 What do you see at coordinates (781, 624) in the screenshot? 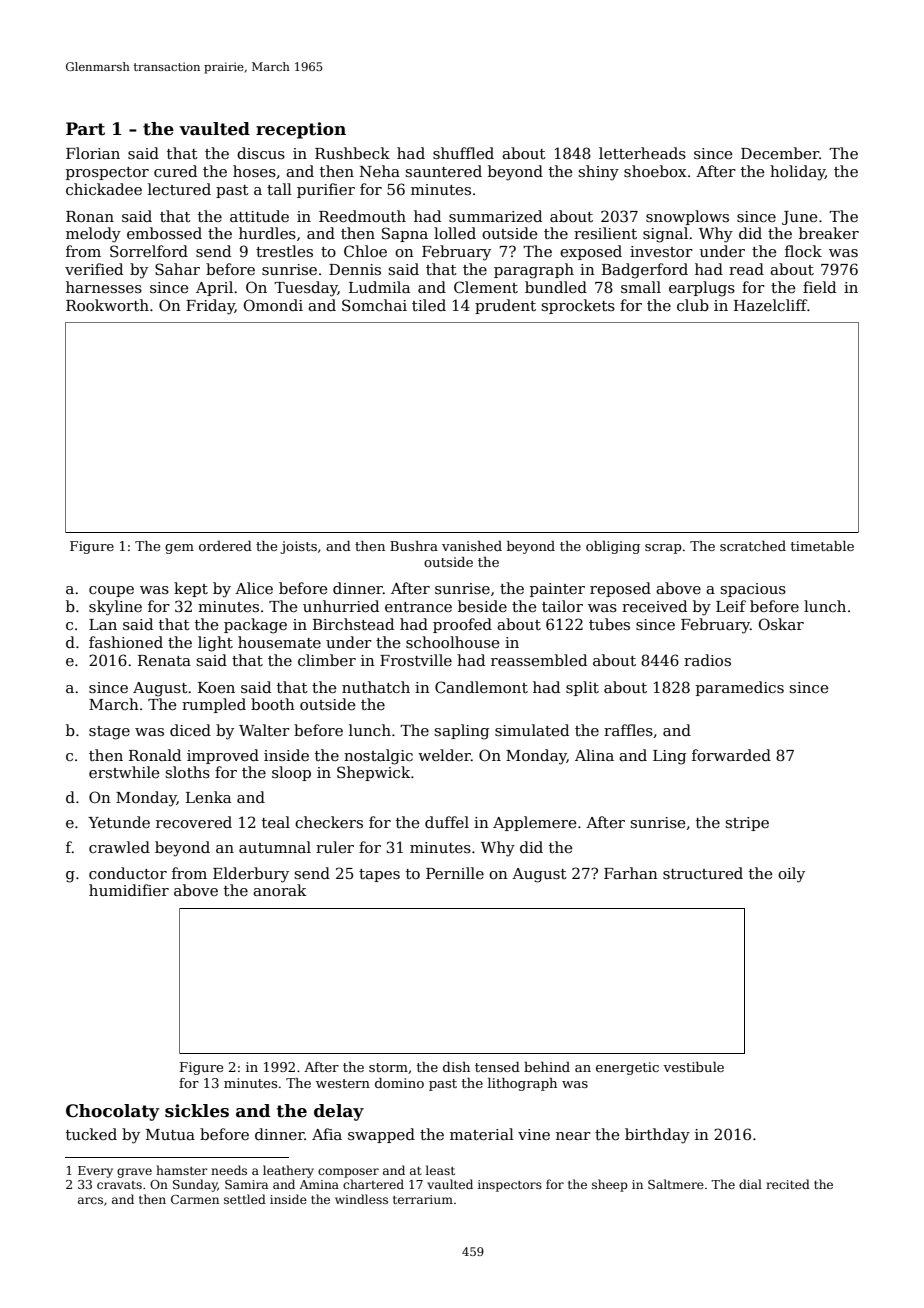
I see `Oskar` at bounding box center [781, 624].
